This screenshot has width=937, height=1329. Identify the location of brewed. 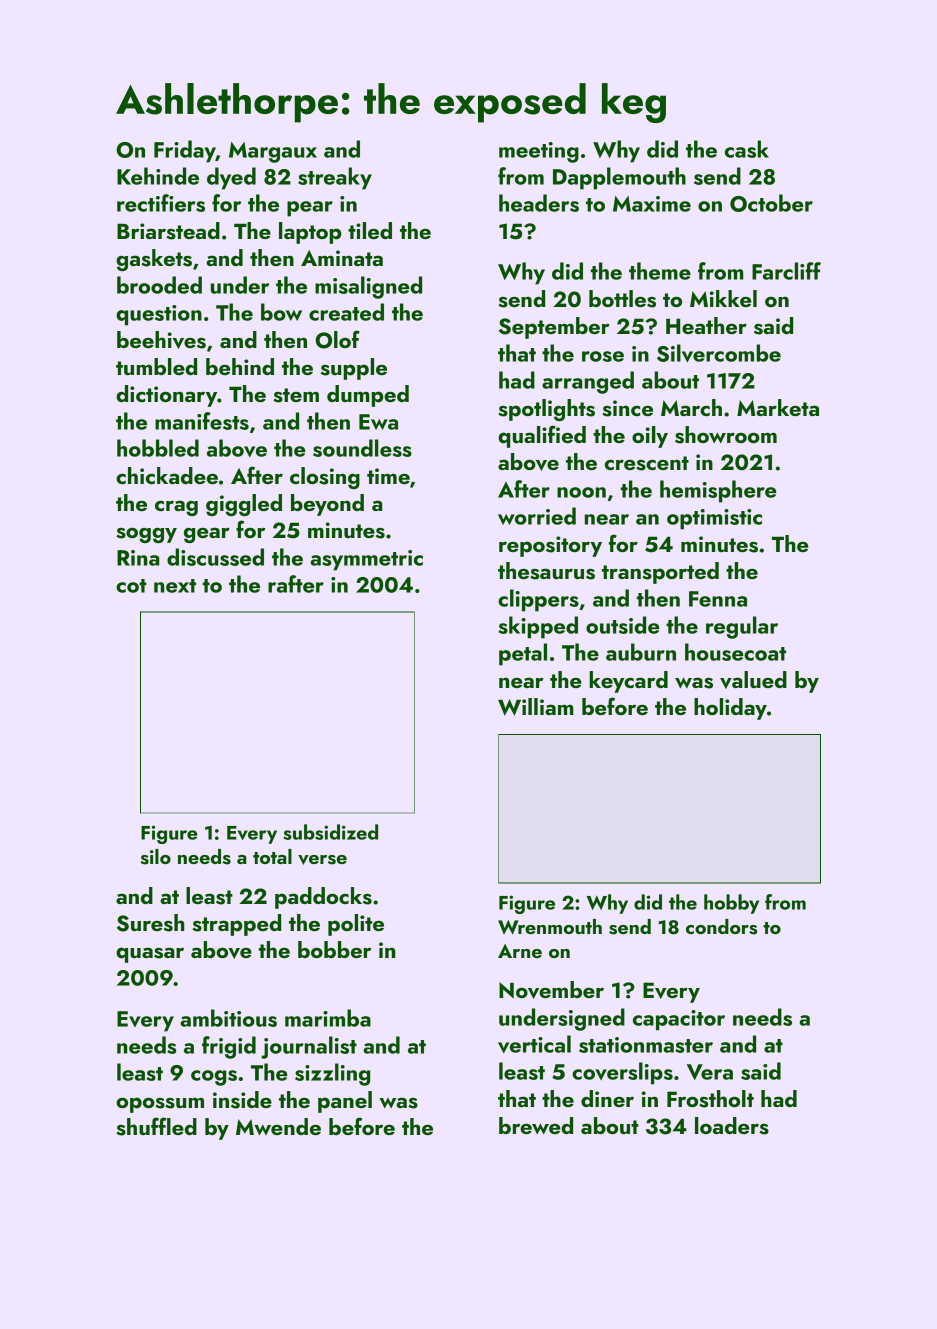
(536, 1125).
